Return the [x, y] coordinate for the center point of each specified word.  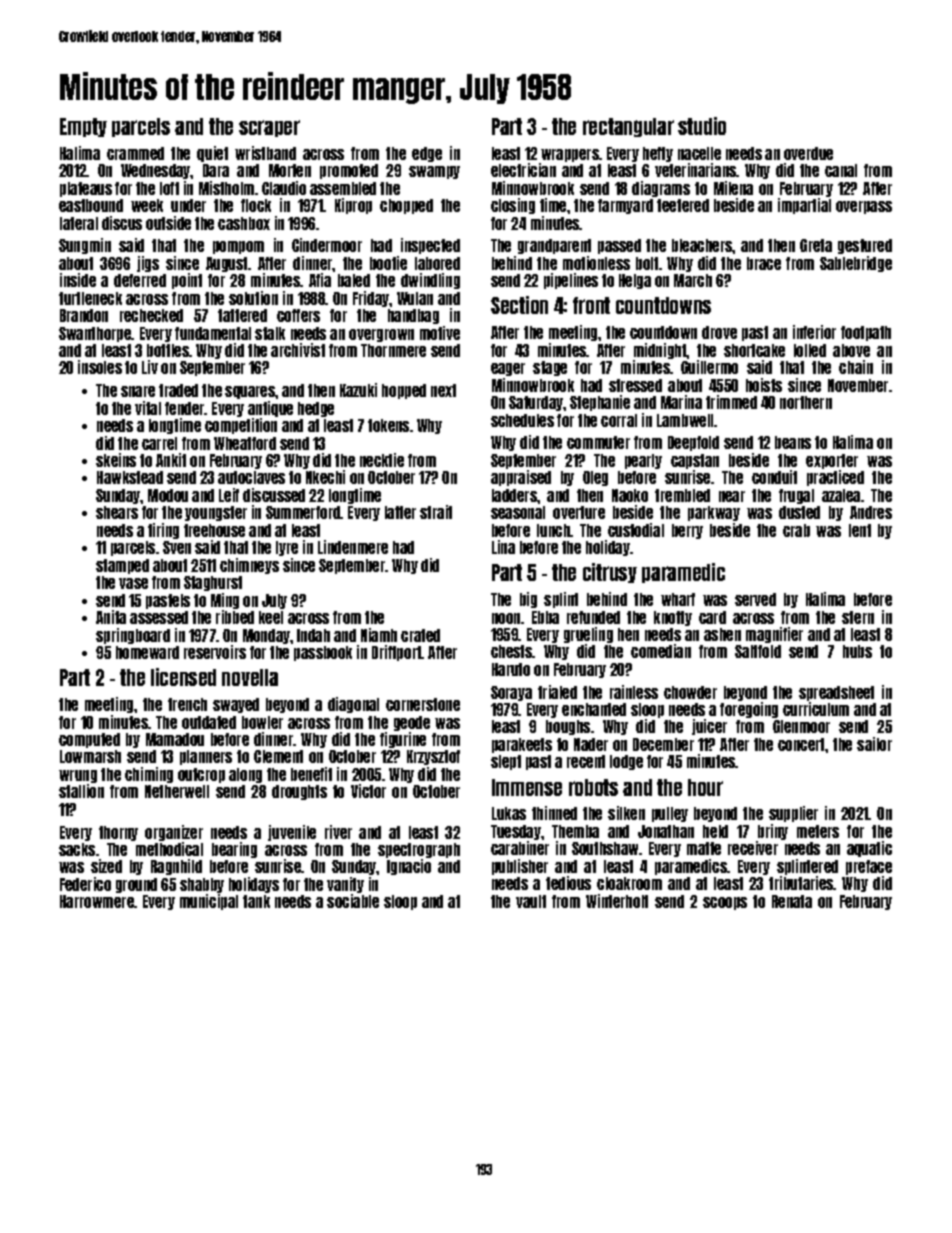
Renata [792, 901]
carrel [159, 443]
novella [250, 677]
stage [550, 368]
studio [702, 126]
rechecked [151, 315]
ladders [514, 495]
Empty [83, 127]
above [851, 350]
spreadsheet [836, 693]
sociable [353, 901]
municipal [209, 902]
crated [420, 635]
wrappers [570, 155]
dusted [799, 512]
